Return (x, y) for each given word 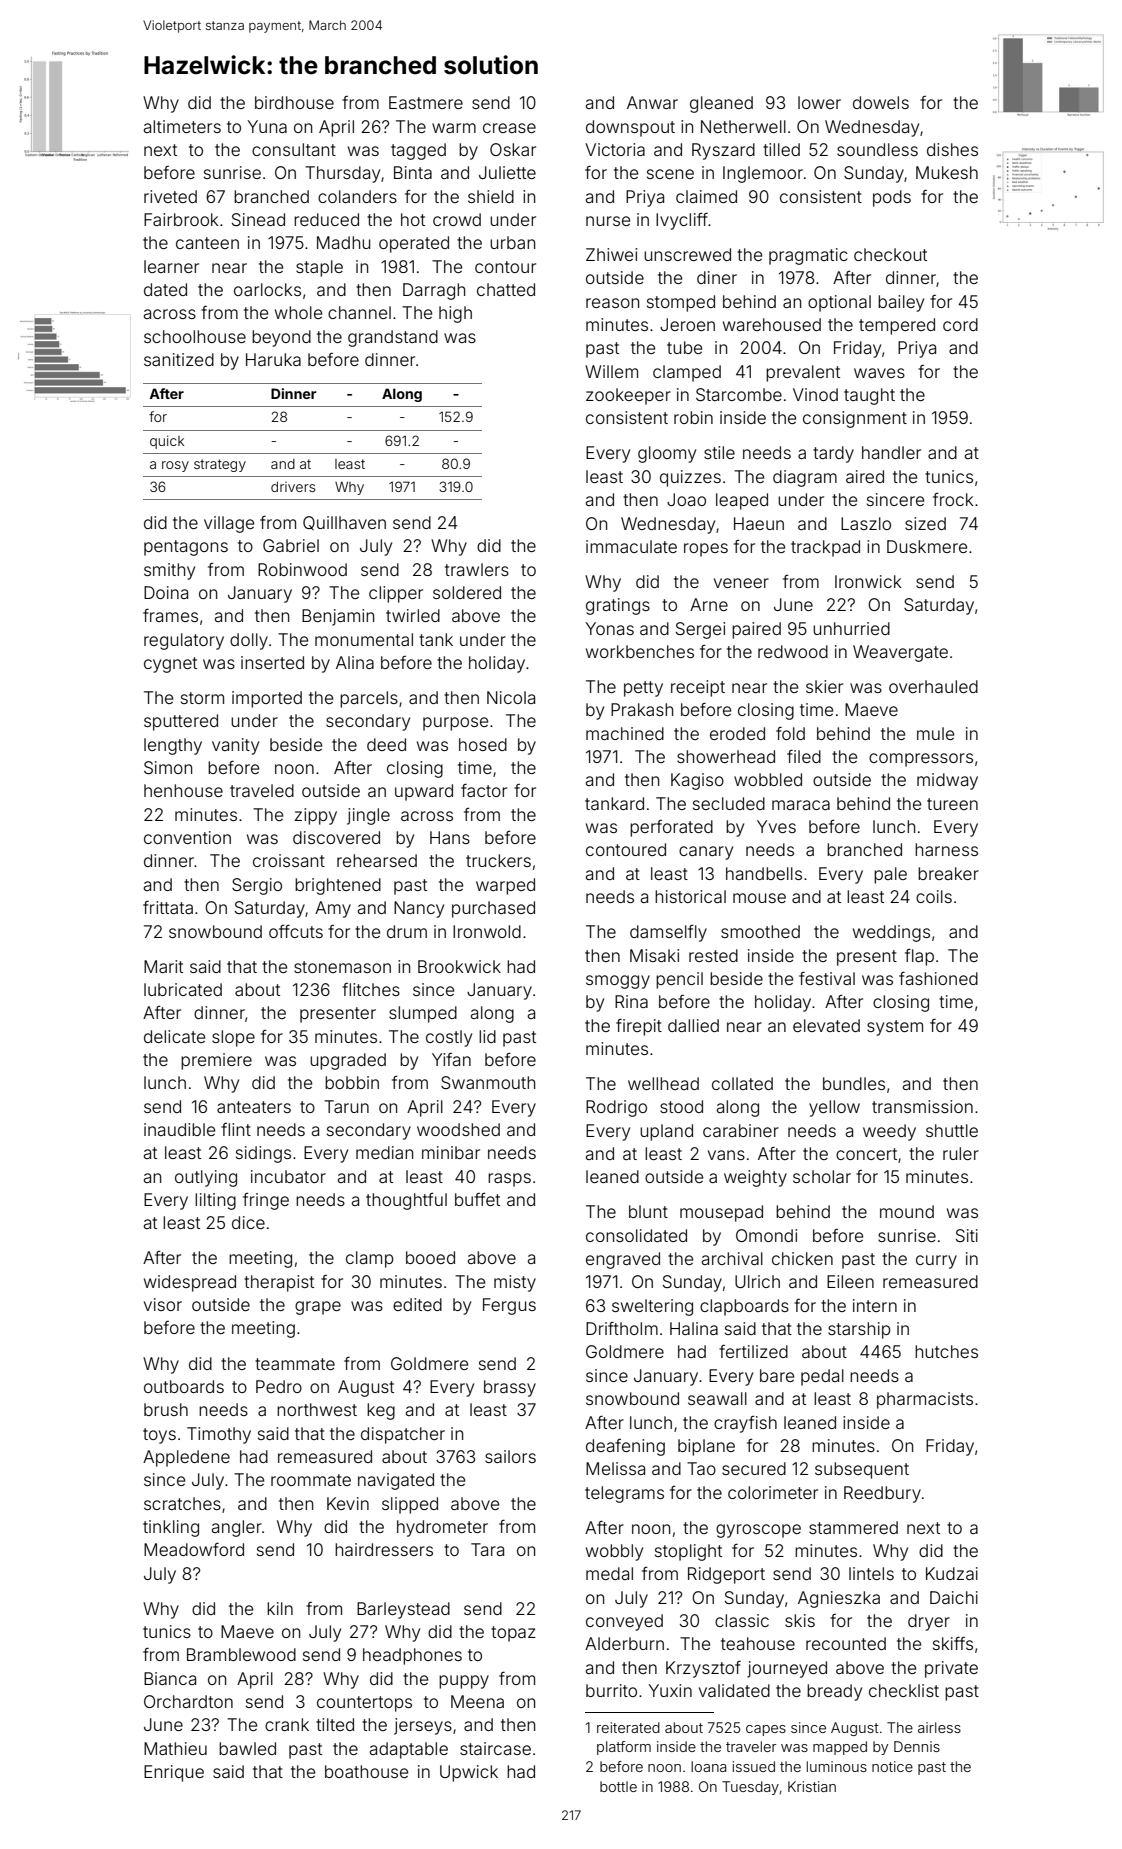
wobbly (614, 1552)
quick (167, 442)
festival (827, 978)
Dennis (917, 1746)
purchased (493, 909)
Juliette (507, 172)
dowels (881, 102)
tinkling (171, 1528)
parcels (369, 699)
